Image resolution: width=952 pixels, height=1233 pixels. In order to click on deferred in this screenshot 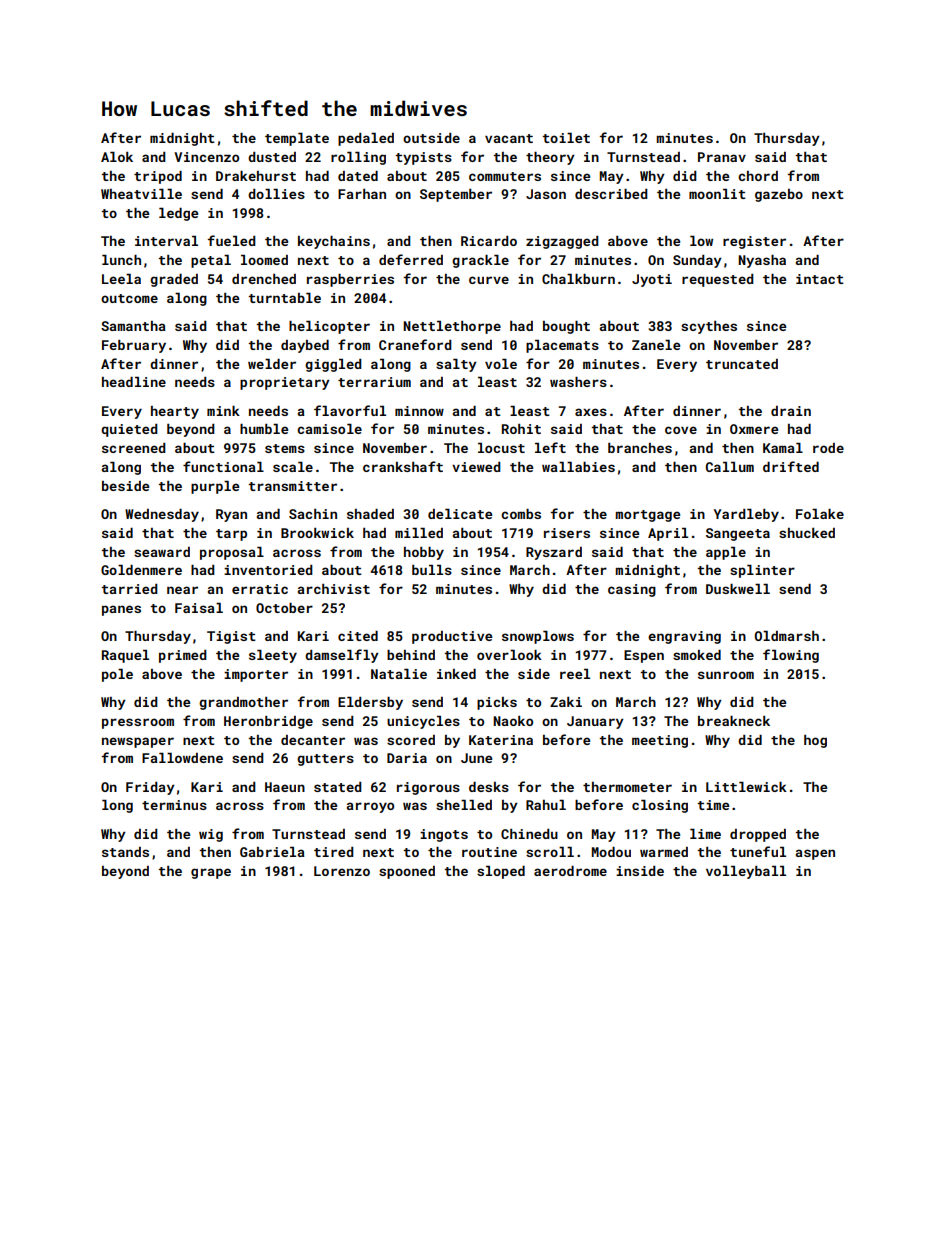, I will do `click(411, 259)`.
